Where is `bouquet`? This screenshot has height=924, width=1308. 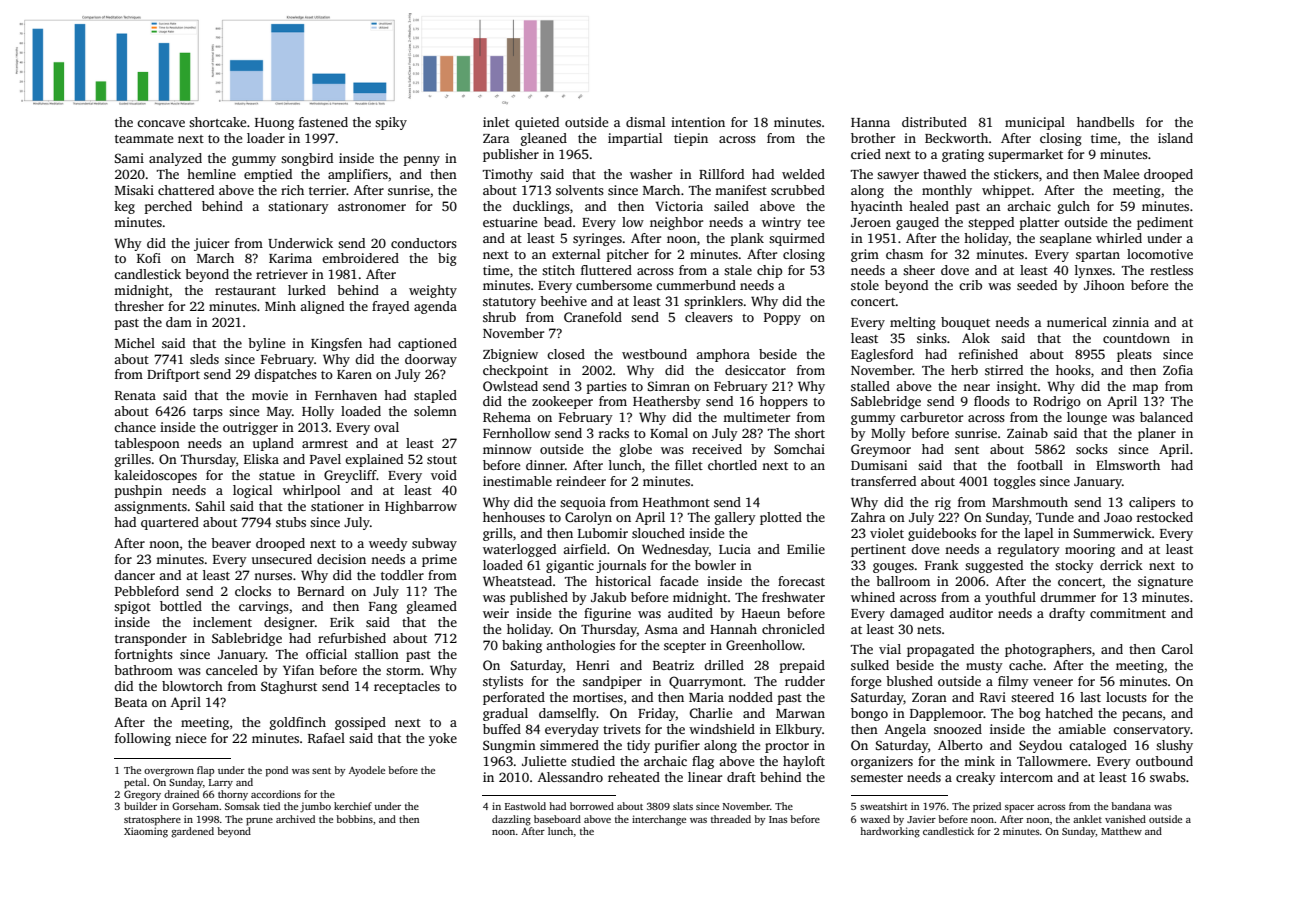 bouquet is located at coordinates (965, 323).
